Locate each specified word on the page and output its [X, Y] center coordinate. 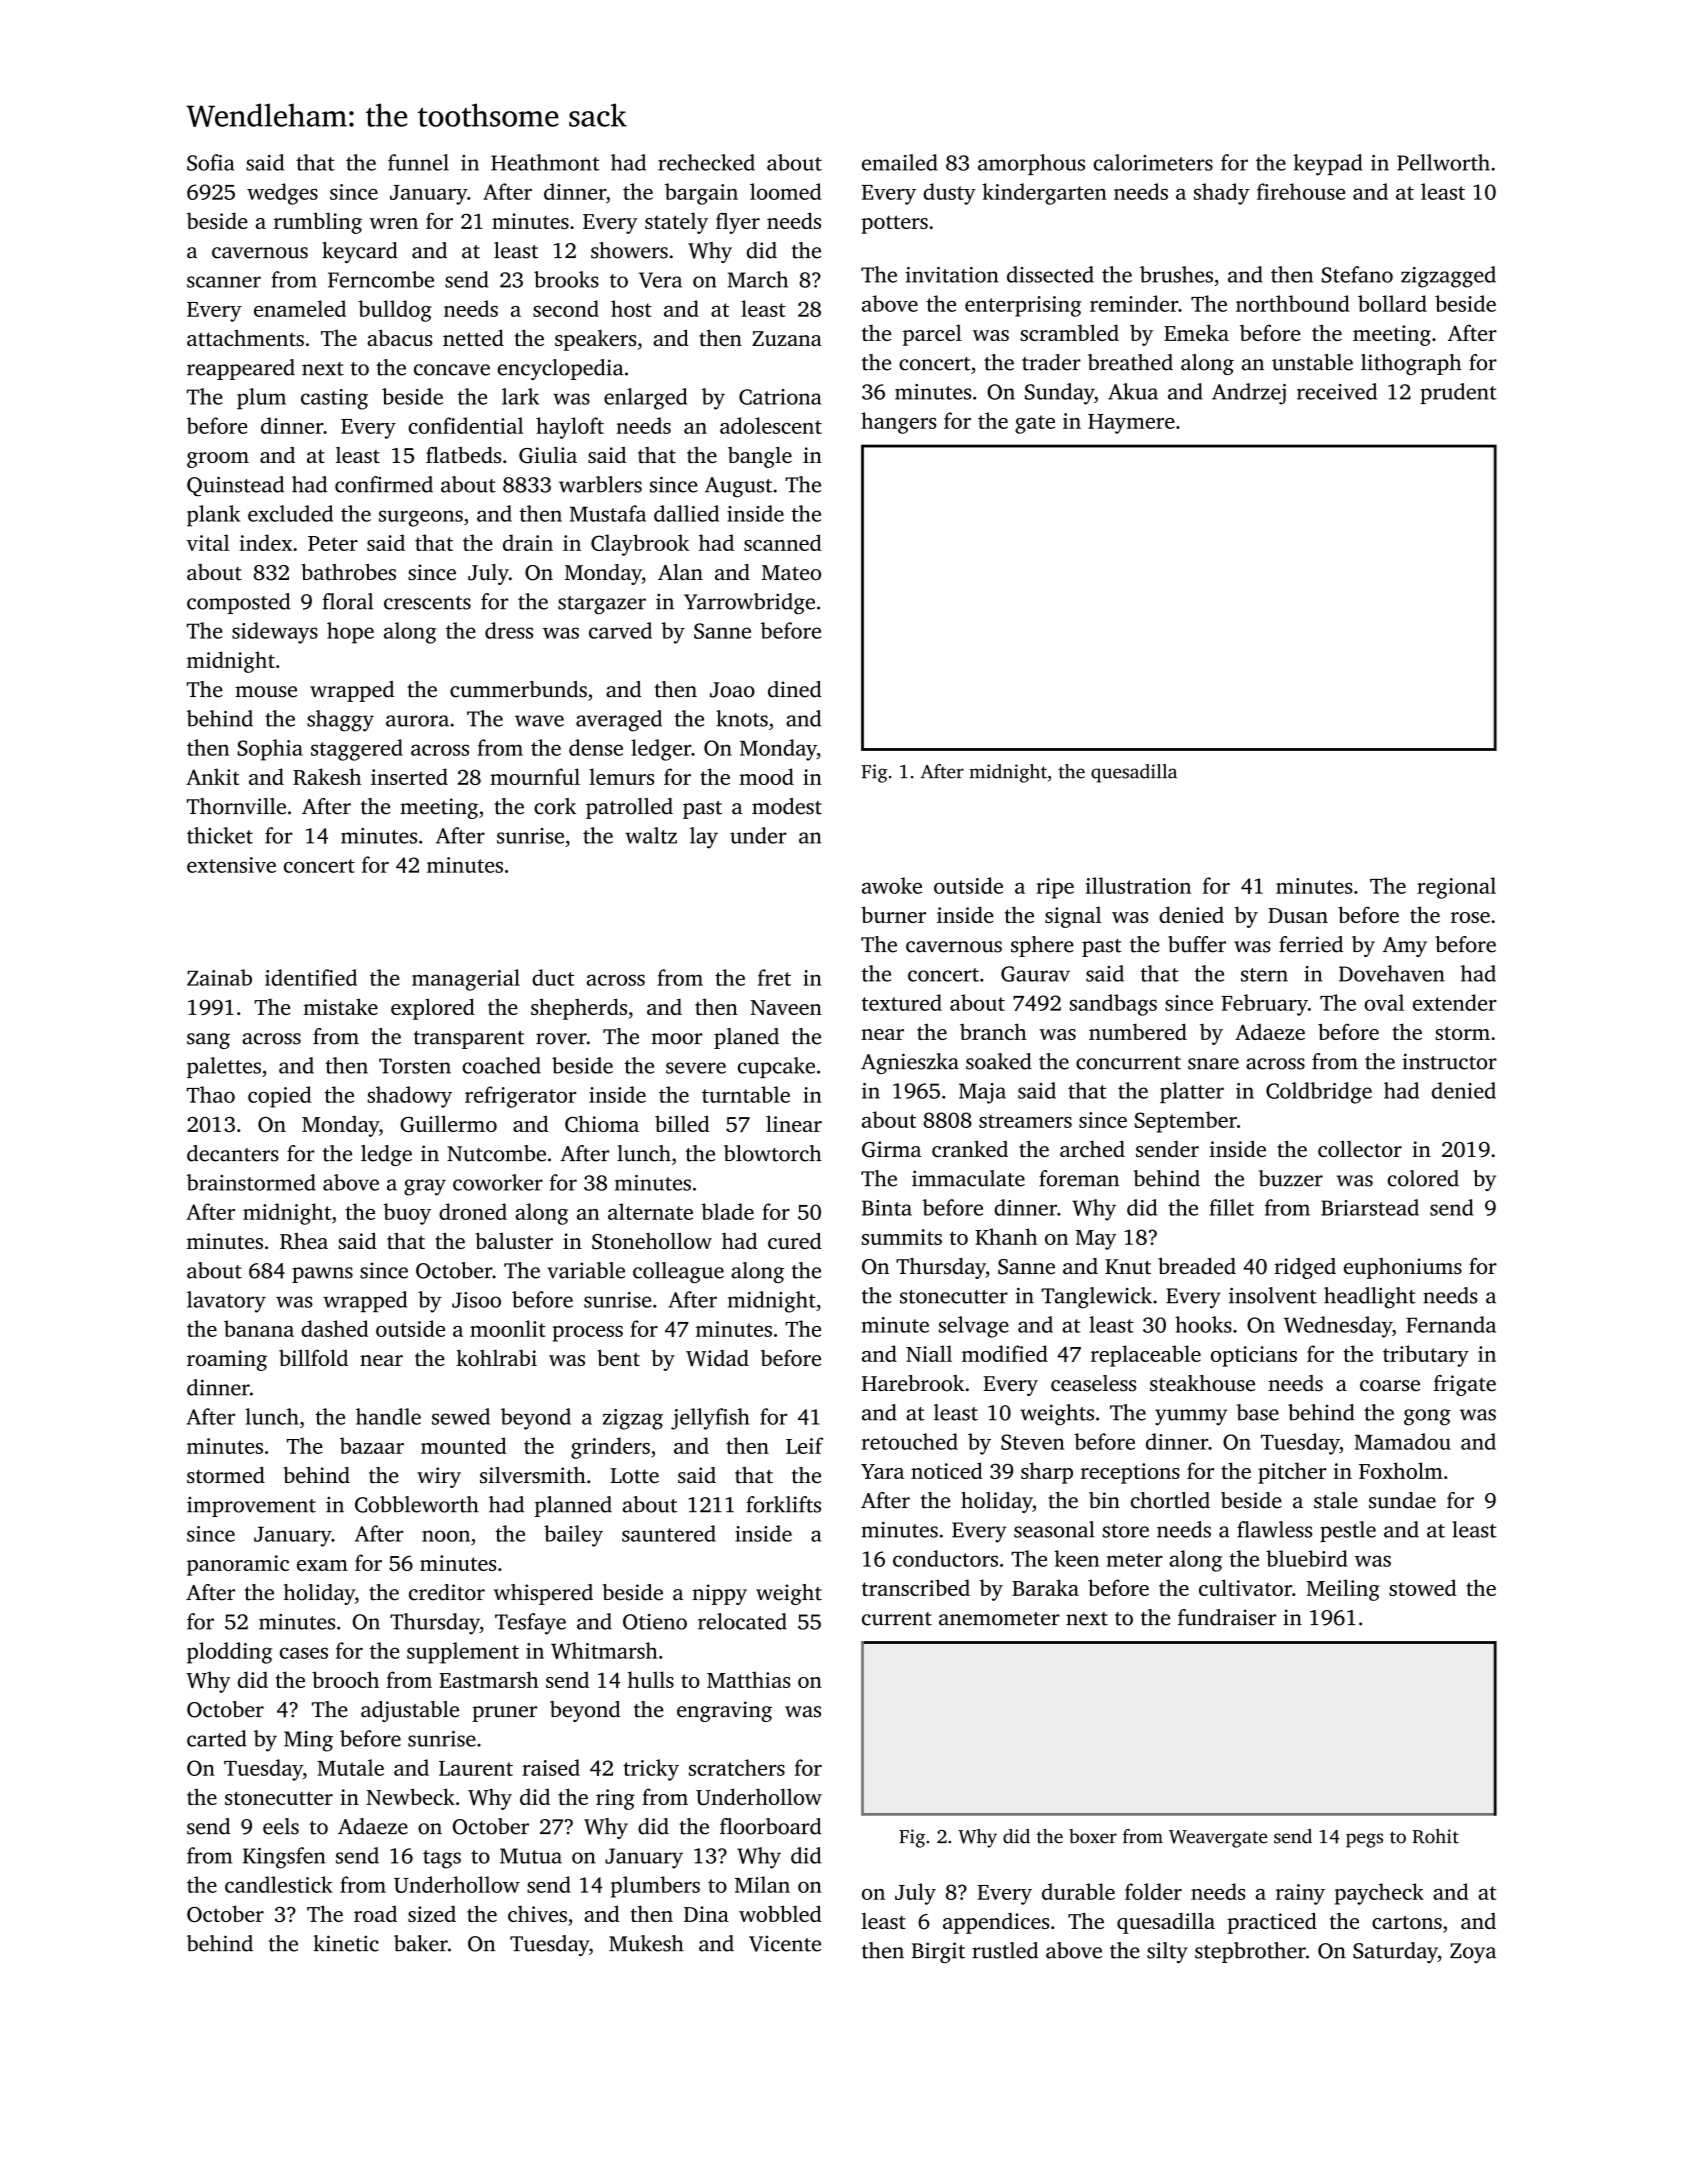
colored [1423, 1178]
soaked [999, 1061]
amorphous [1031, 164]
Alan [680, 572]
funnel [418, 162]
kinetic [346, 1943]
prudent [1458, 393]
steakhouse [1202, 1383]
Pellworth [1443, 162]
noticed [947, 1470]
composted [239, 603]
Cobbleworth [417, 1504]
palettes [224, 1067]
